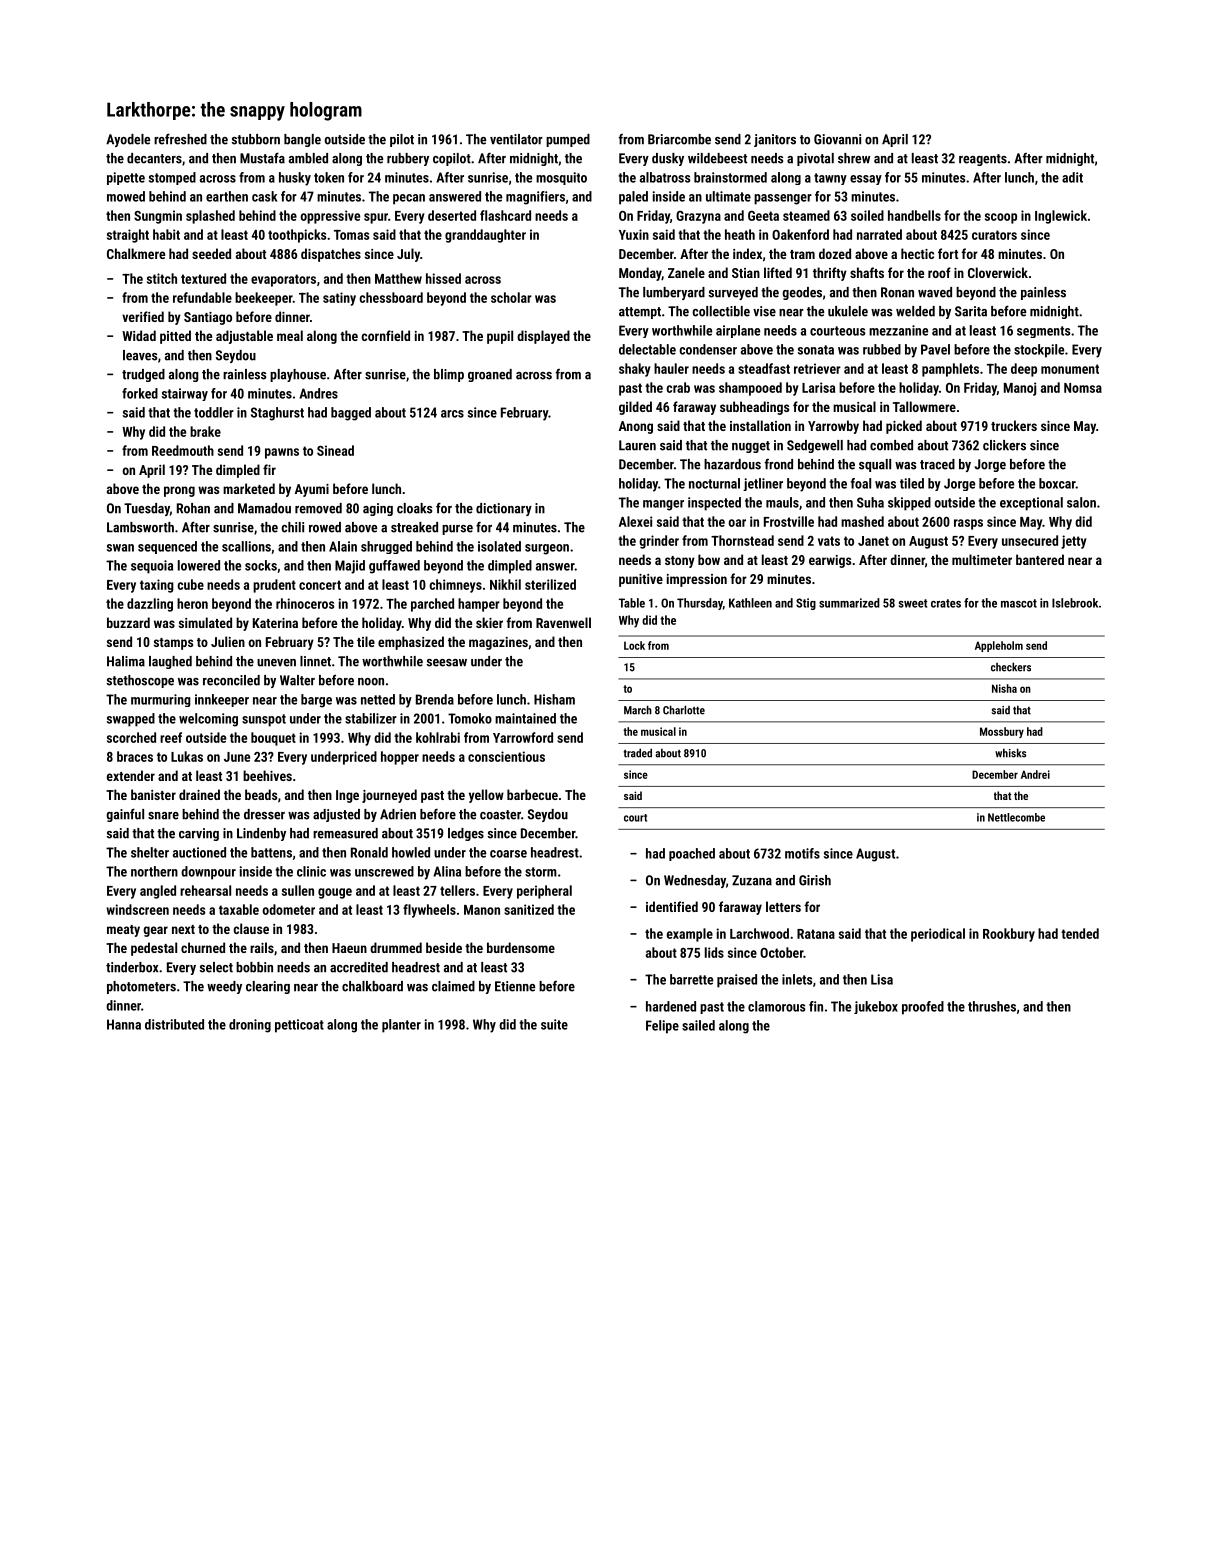 The width and height of the screenshot is (1211, 1568). I want to click on hectic, so click(917, 253).
